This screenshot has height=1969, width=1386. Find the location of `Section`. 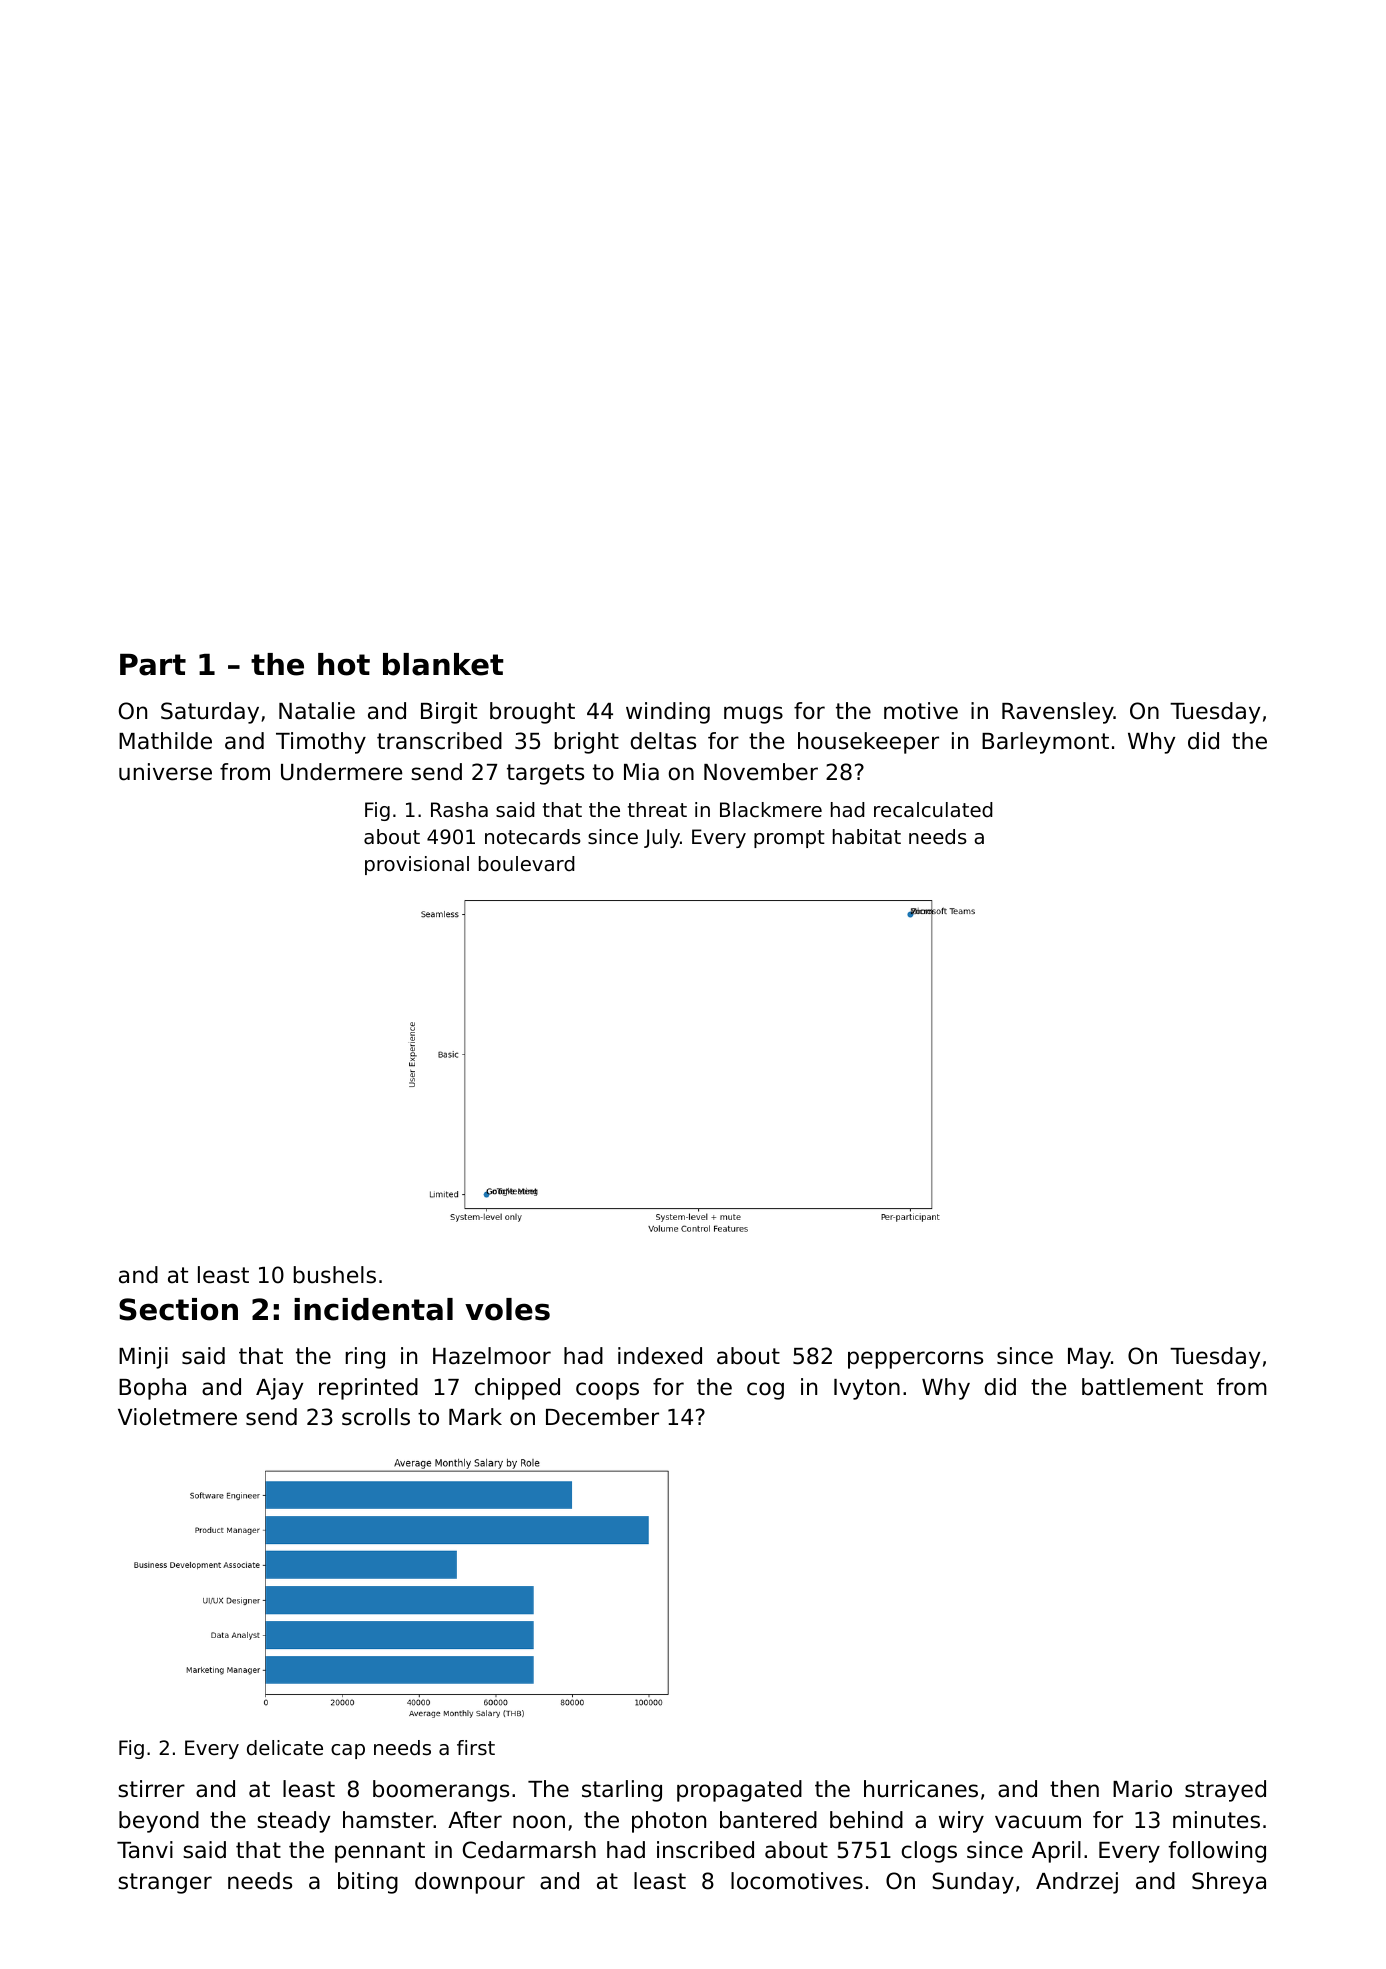

Section is located at coordinates (178, 1309).
